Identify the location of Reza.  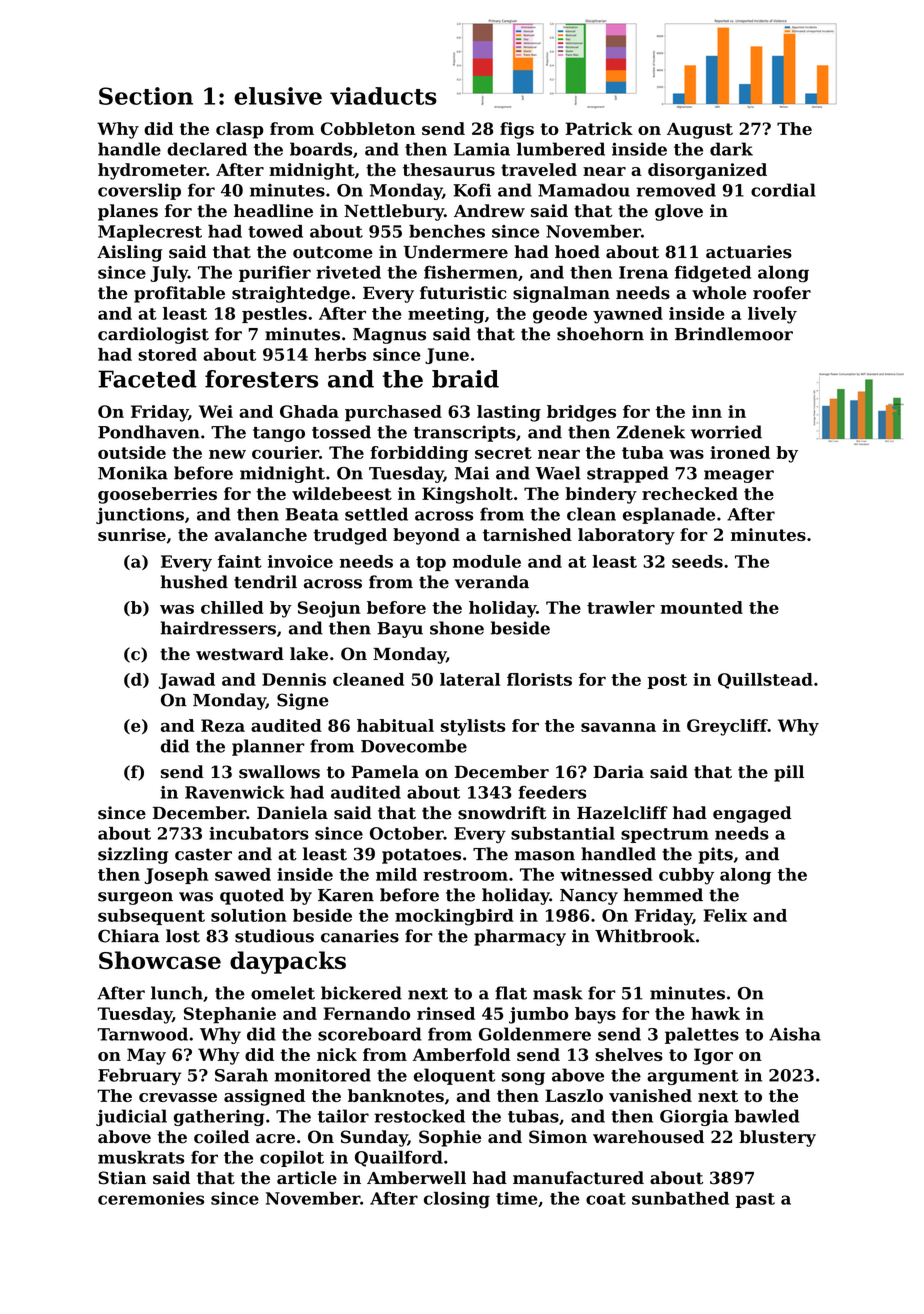
(223, 725).
